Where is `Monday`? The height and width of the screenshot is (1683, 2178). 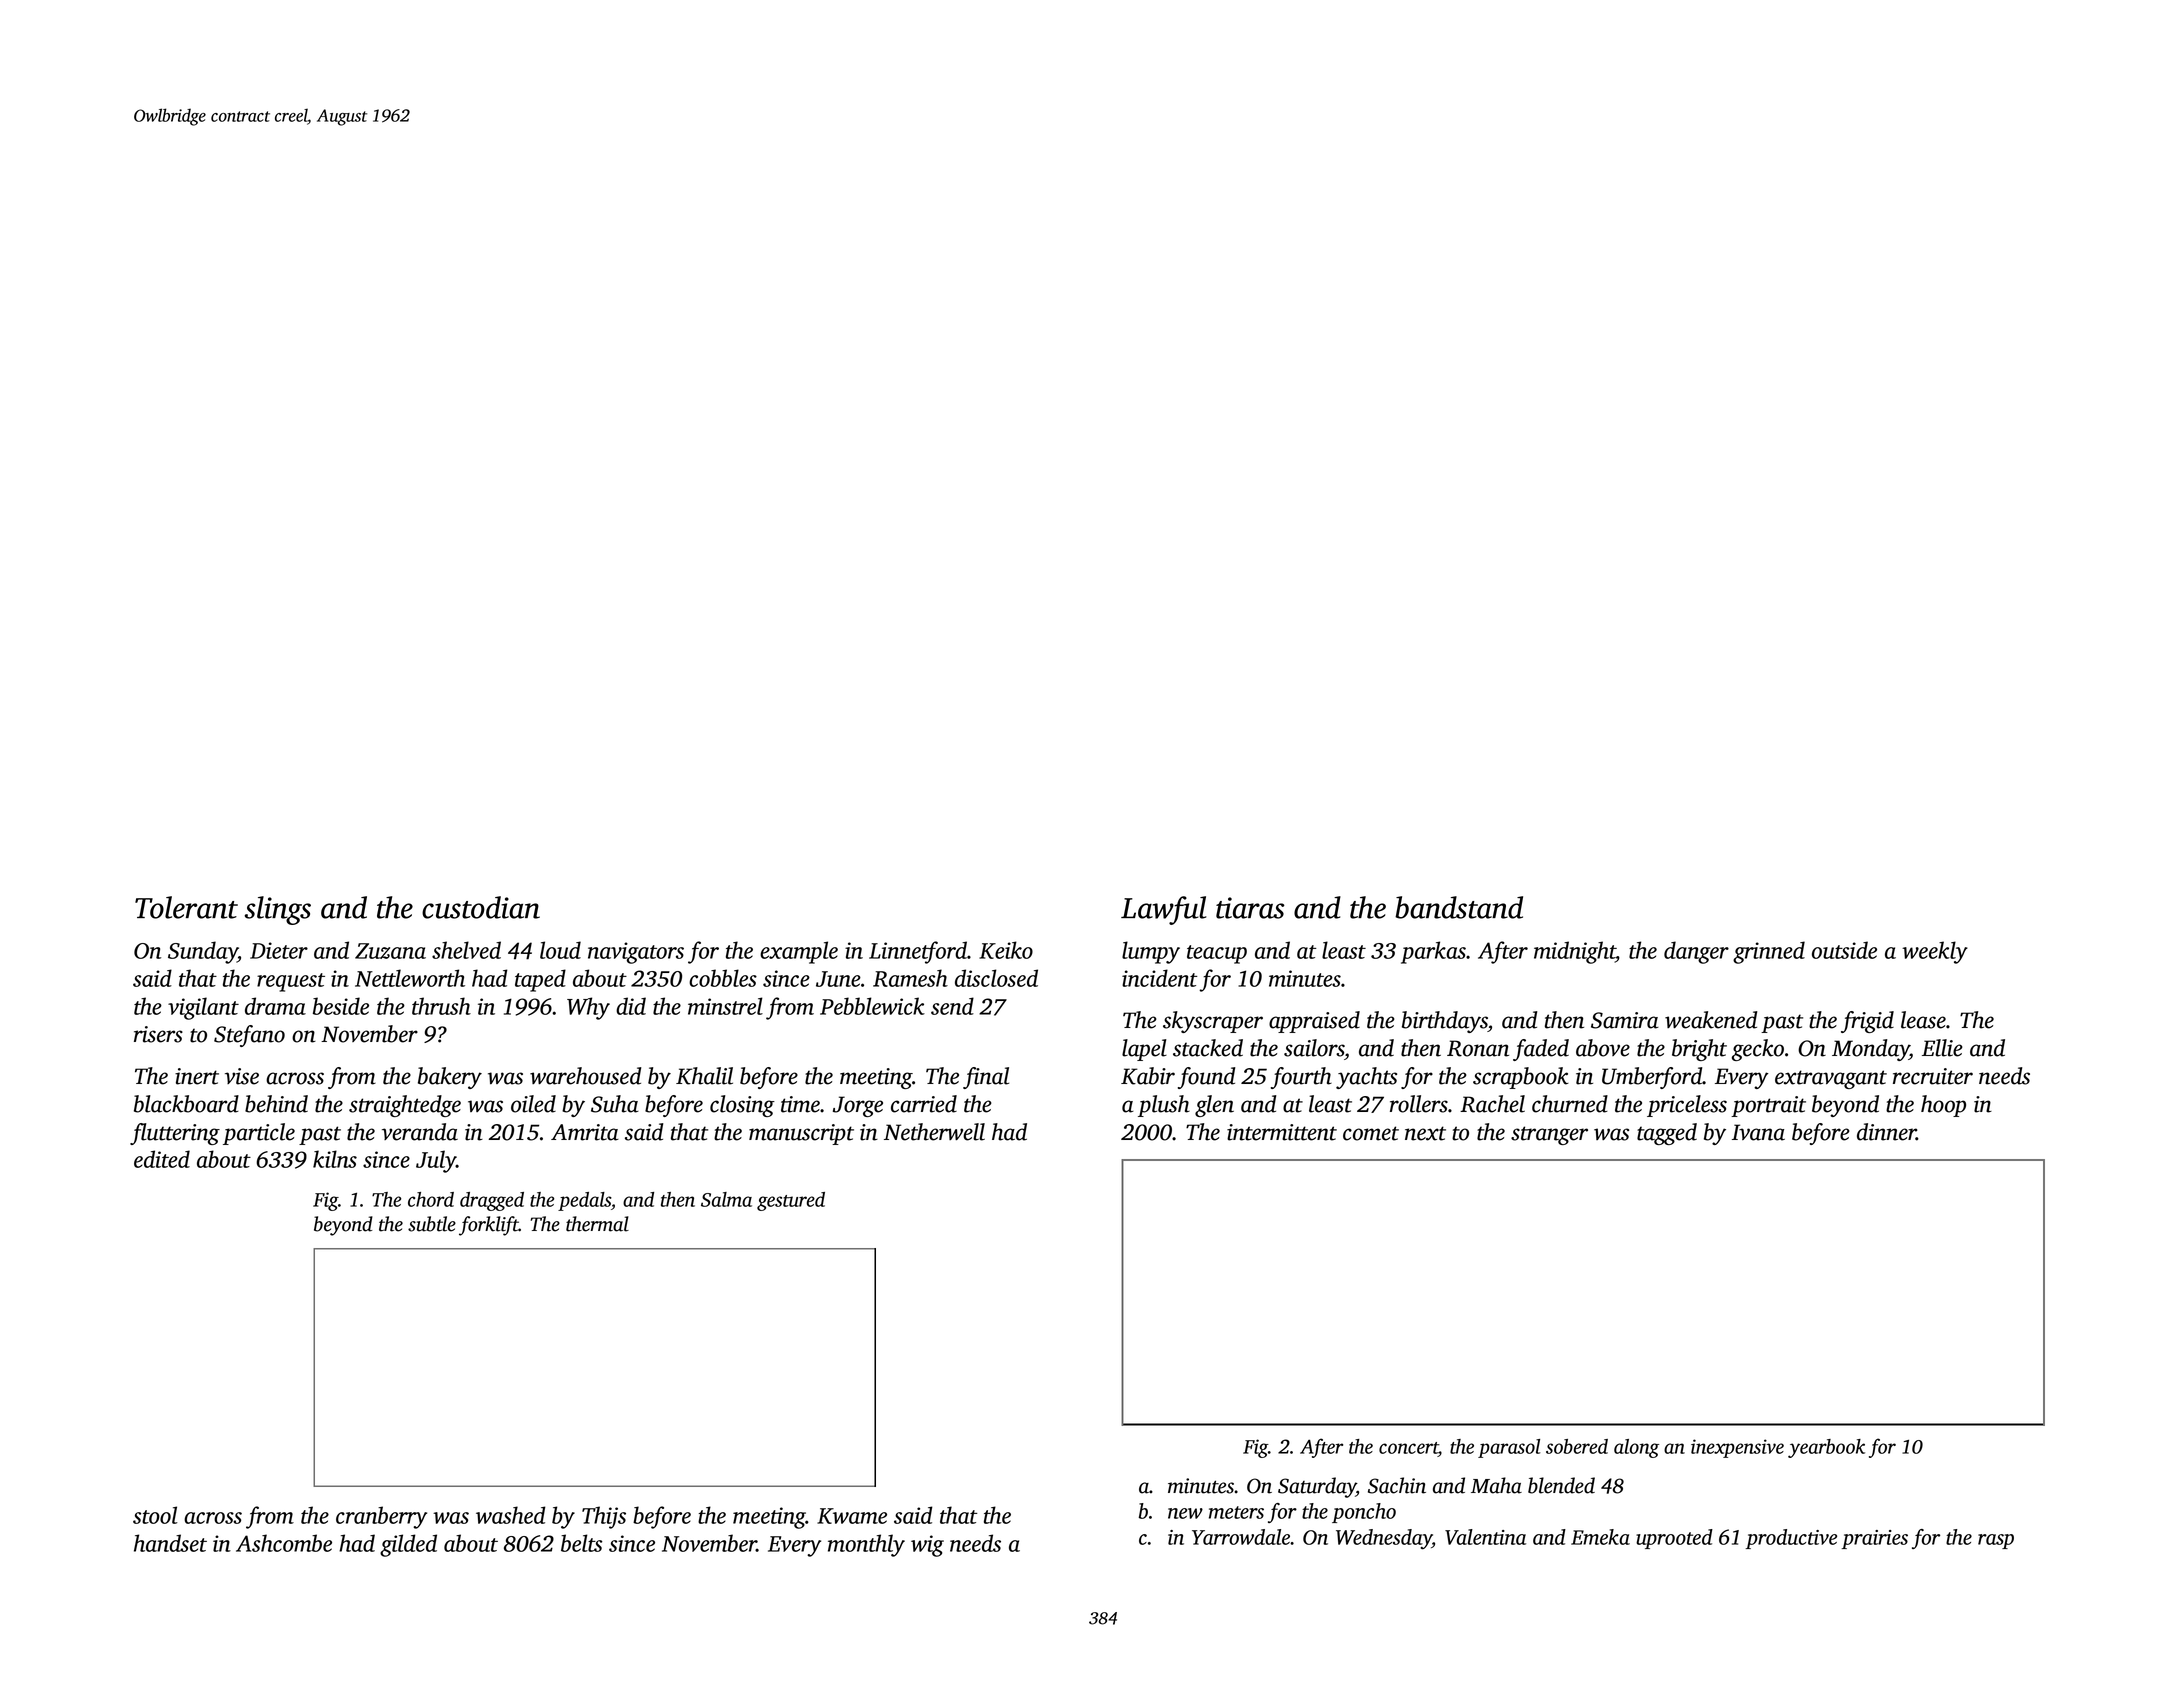
Monday is located at coordinates (1870, 1050).
